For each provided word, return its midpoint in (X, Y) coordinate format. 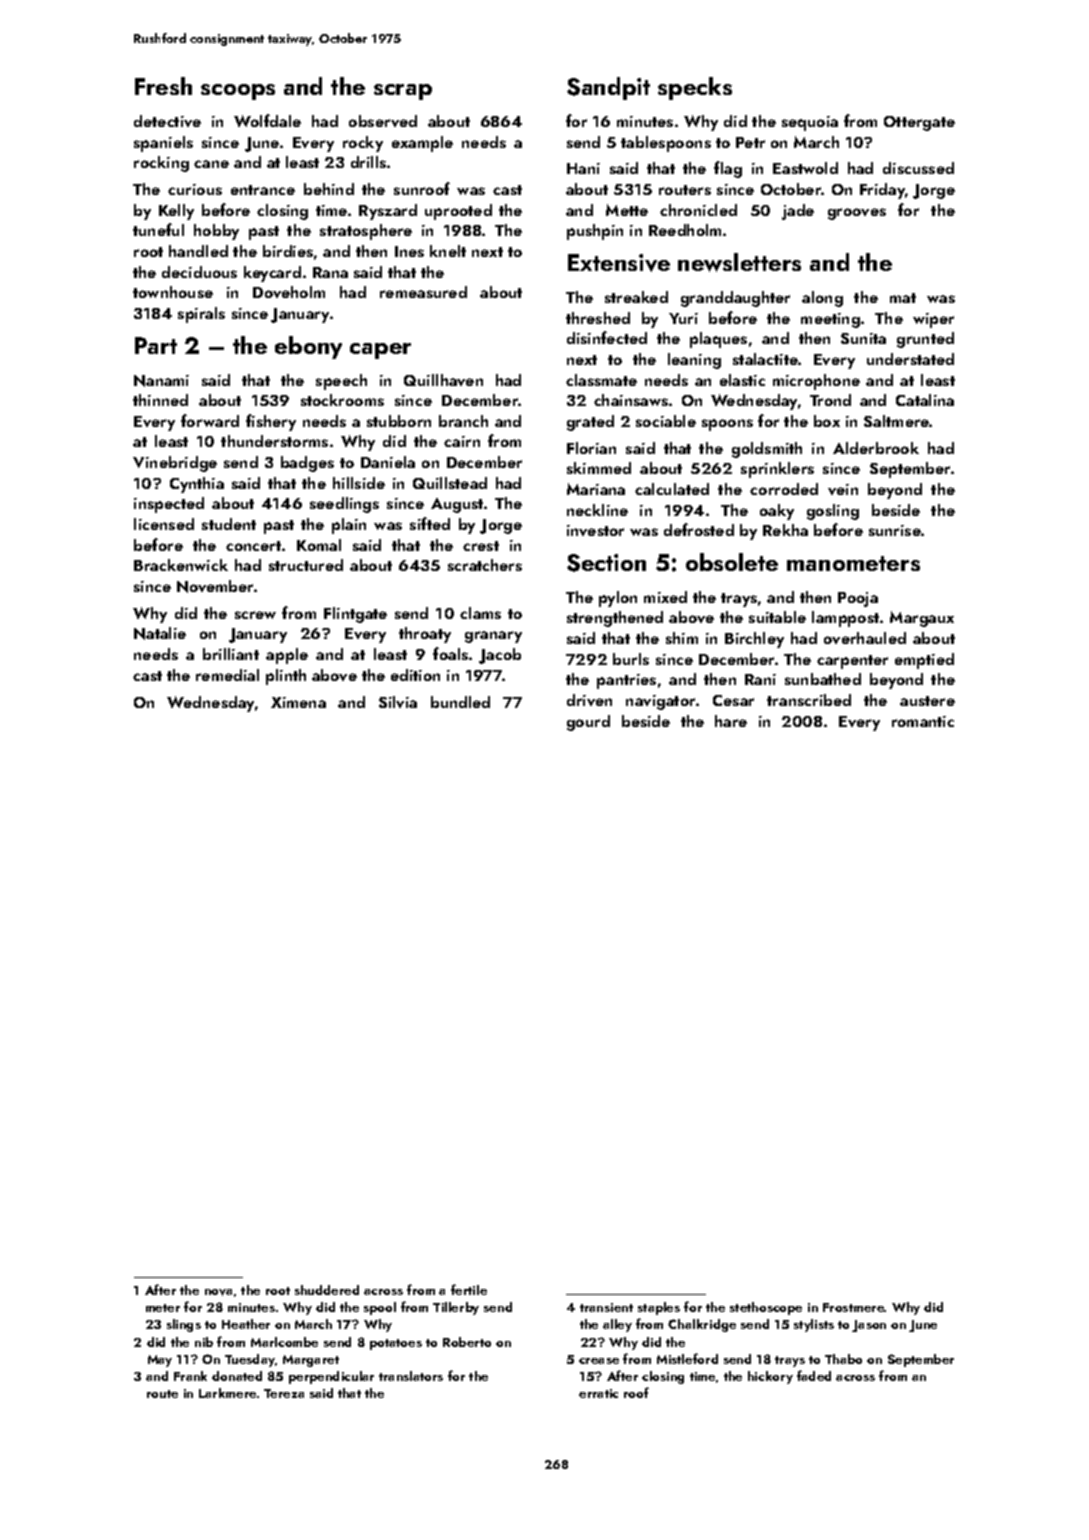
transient (606, 1307)
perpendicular (331, 1377)
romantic (923, 721)
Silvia (398, 702)
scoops (238, 92)
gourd (588, 723)
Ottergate (919, 123)
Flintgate (355, 615)
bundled (460, 702)
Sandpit (608, 88)
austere (927, 701)
